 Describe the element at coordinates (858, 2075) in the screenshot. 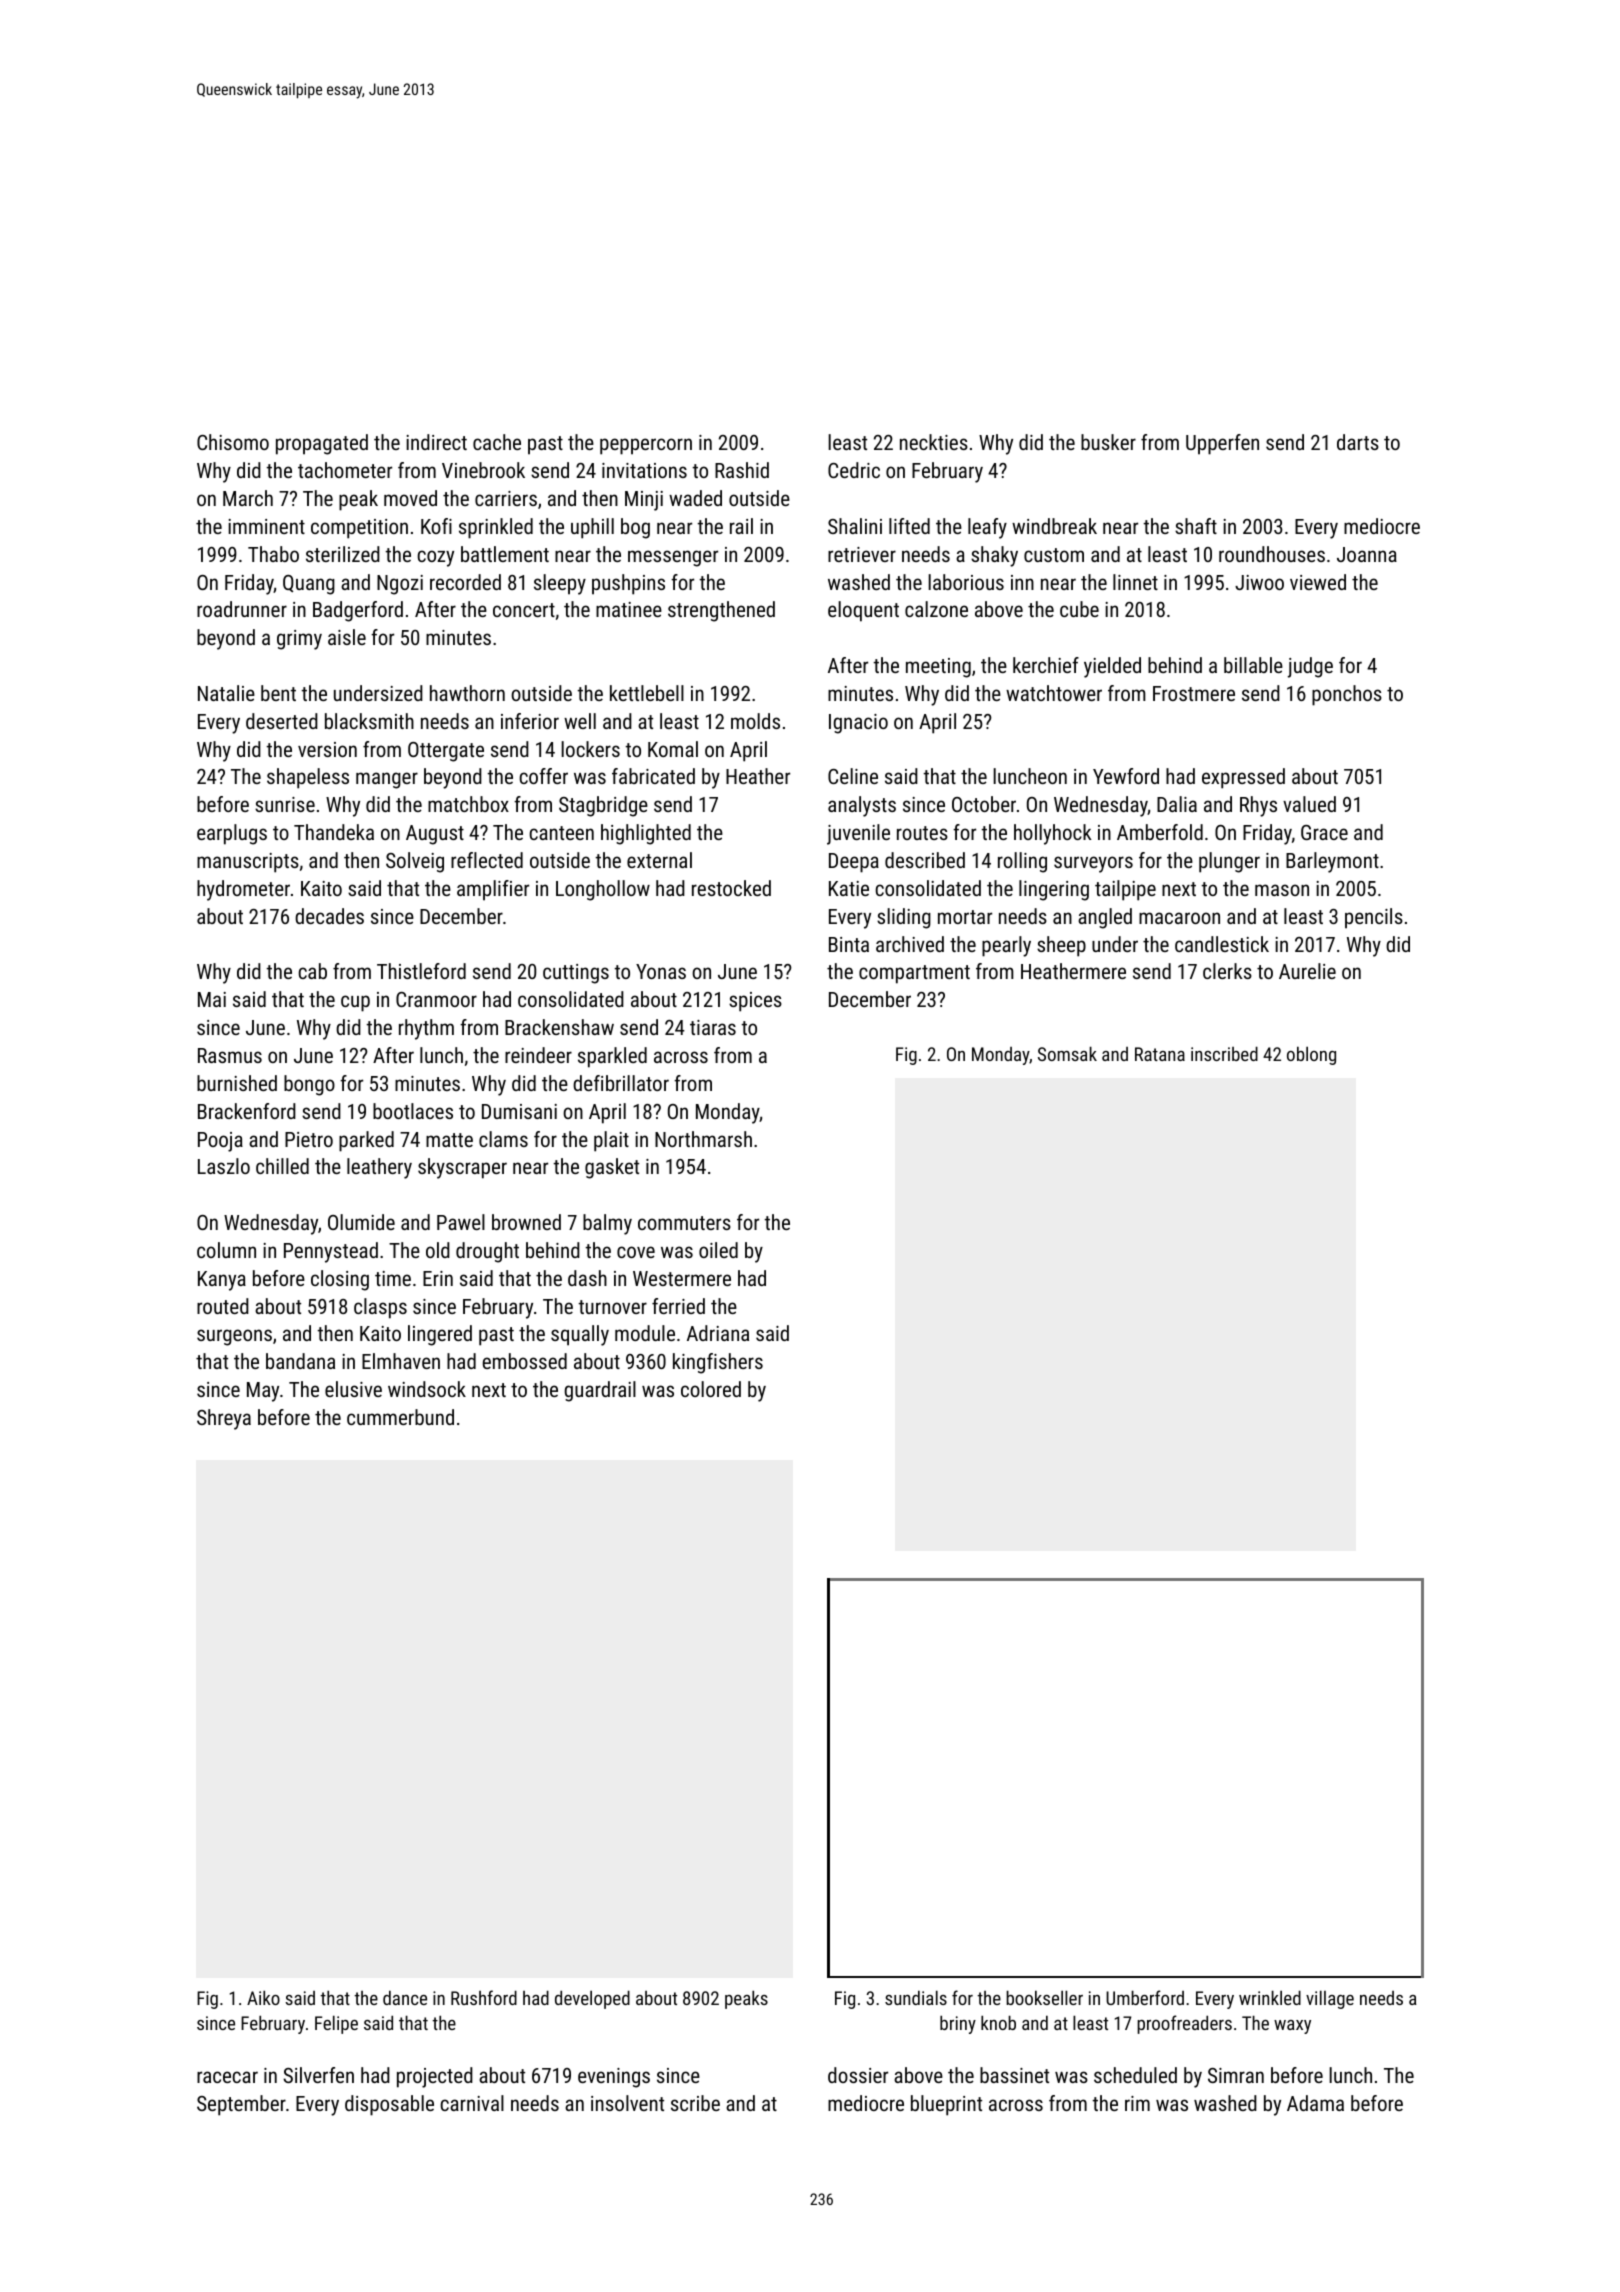

I see `dossier` at that location.
